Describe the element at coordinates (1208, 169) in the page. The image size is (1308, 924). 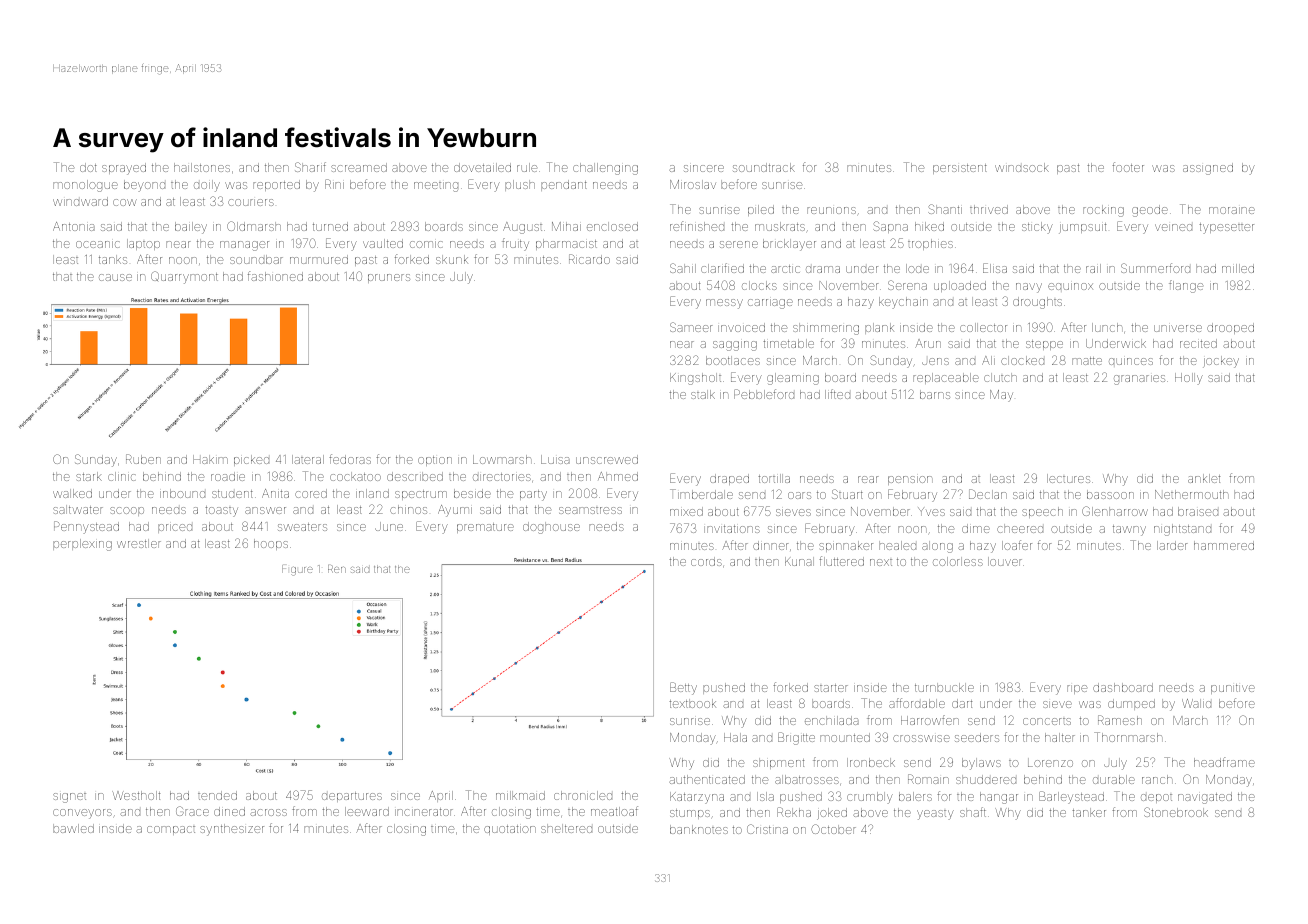
I see `assigned` at that location.
